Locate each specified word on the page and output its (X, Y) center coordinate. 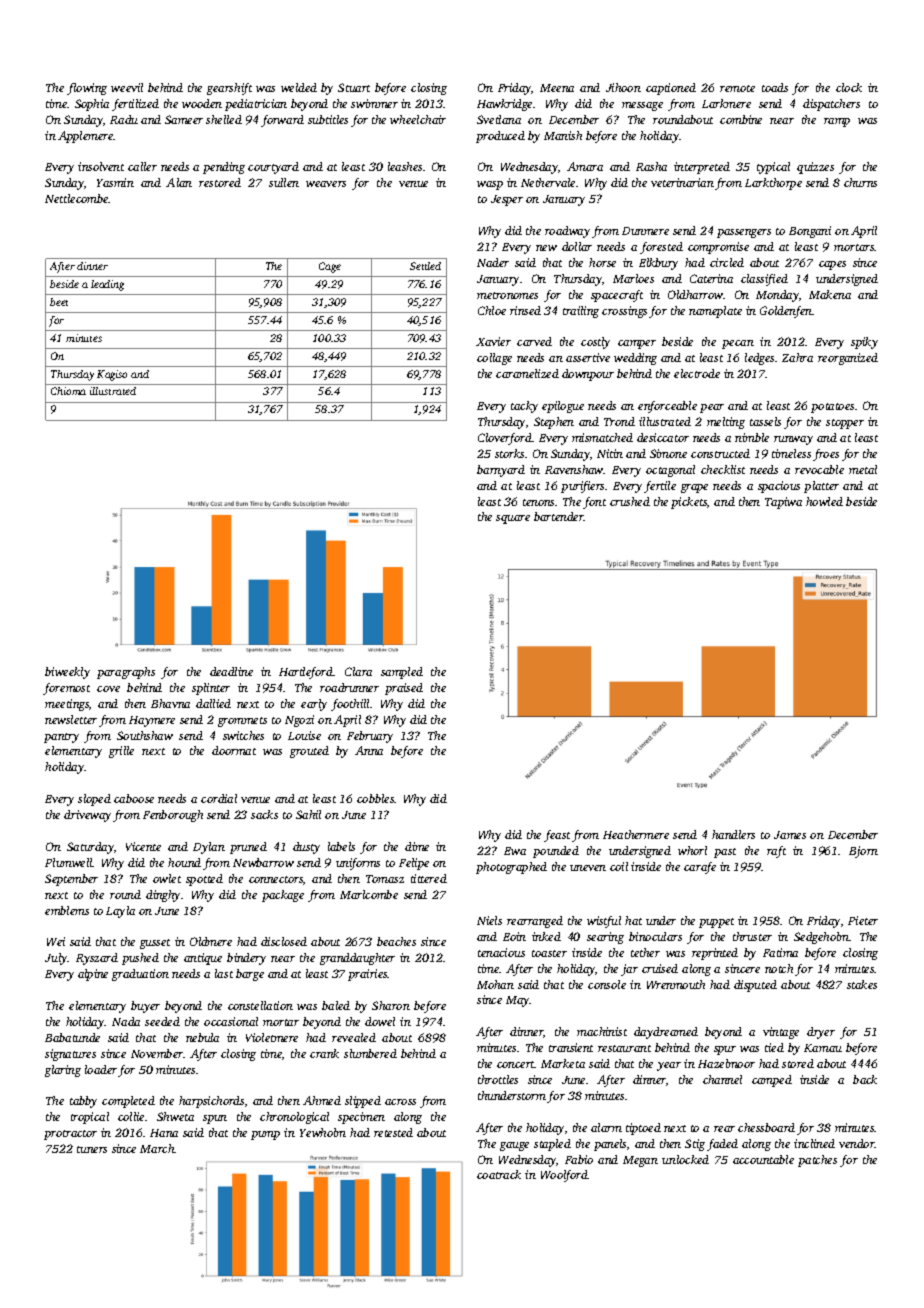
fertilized (135, 105)
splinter (211, 689)
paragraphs (126, 673)
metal (863, 469)
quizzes (815, 168)
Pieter (863, 920)
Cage (330, 267)
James (790, 835)
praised (404, 689)
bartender (559, 516)
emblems (67, 910)
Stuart (354, 87)
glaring (63, 1071)
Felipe (414, 864)
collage (494, 359)
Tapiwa (783, 503)
